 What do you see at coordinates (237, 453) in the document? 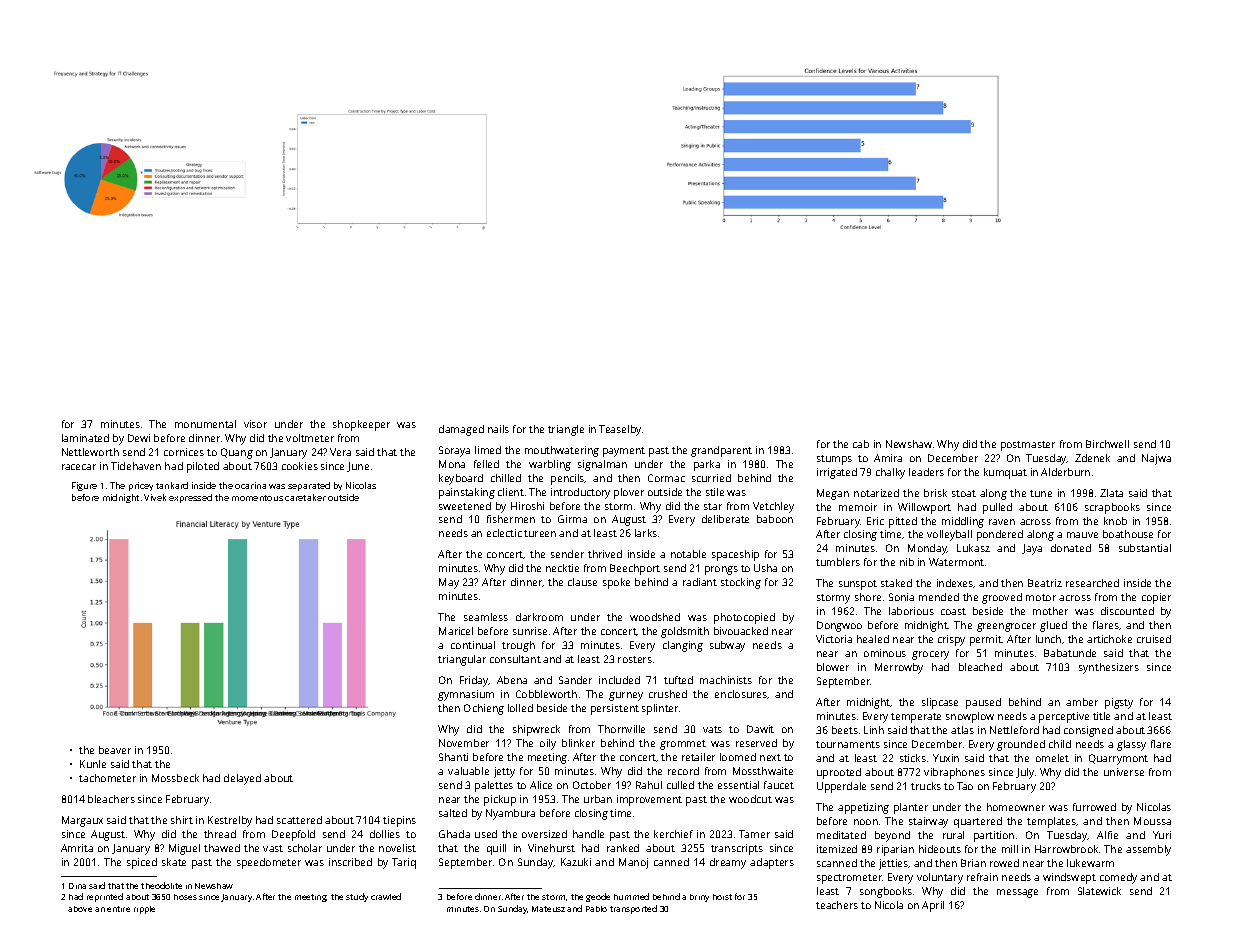
I see `Quang` at bounding box center [237, 453].
